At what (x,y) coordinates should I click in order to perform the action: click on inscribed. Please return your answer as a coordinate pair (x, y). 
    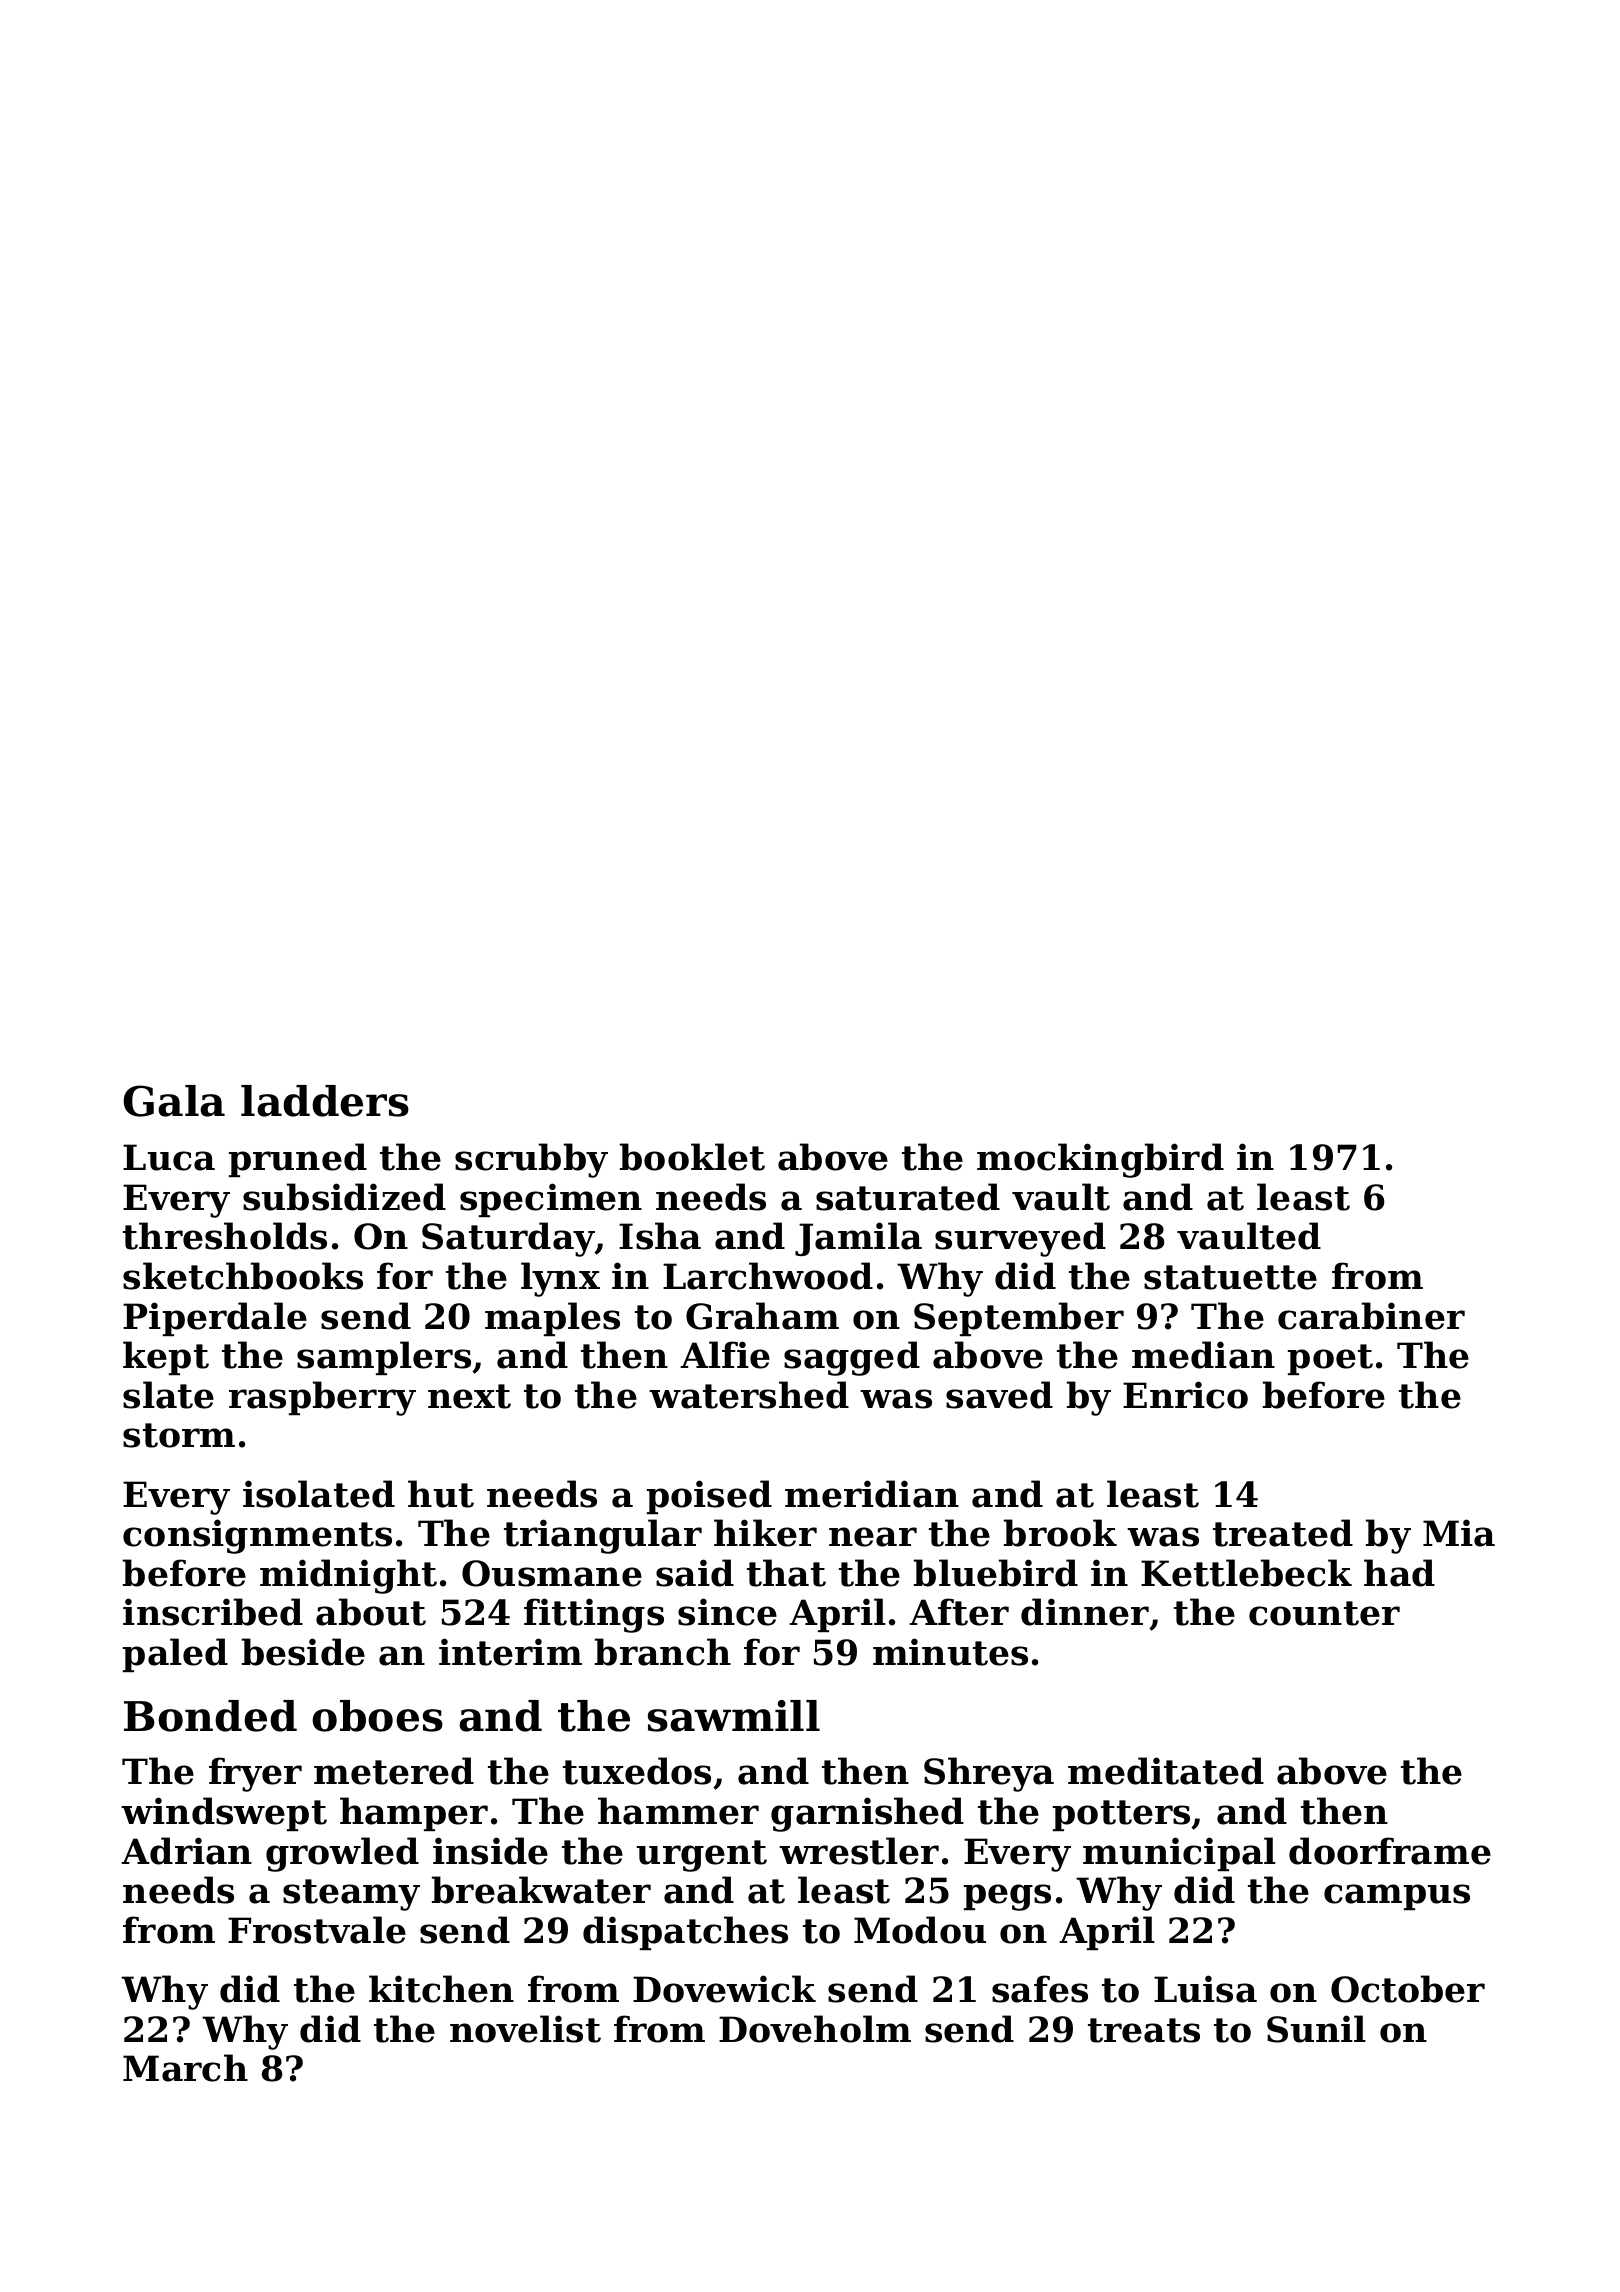
    Looking at the image, I should click on (213, 1612).
